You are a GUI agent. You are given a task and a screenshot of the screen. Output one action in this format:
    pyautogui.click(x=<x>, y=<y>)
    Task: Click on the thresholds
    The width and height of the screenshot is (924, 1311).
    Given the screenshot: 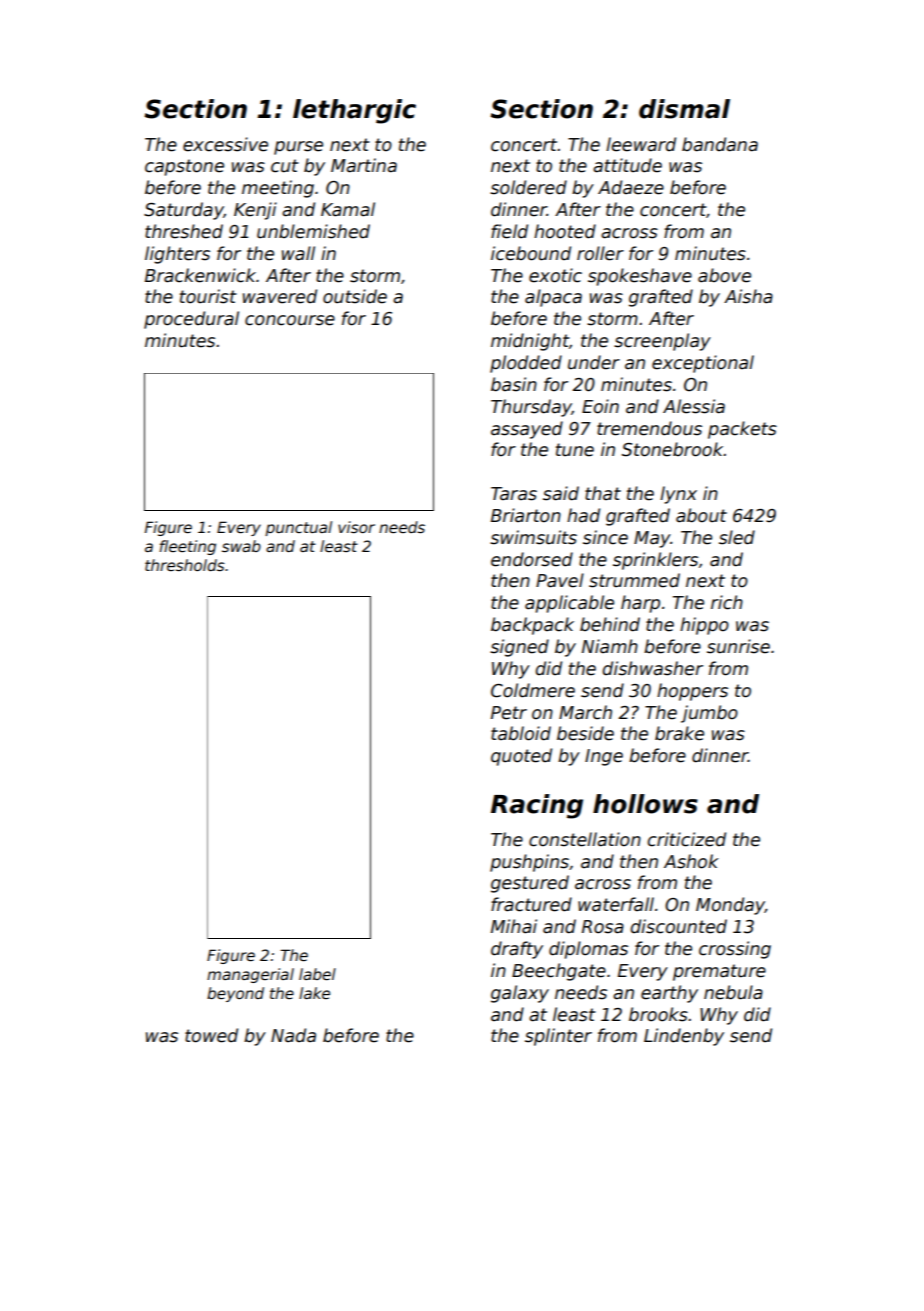 What is the action you would take?
    pyautogui.click(x=185, y=565)
